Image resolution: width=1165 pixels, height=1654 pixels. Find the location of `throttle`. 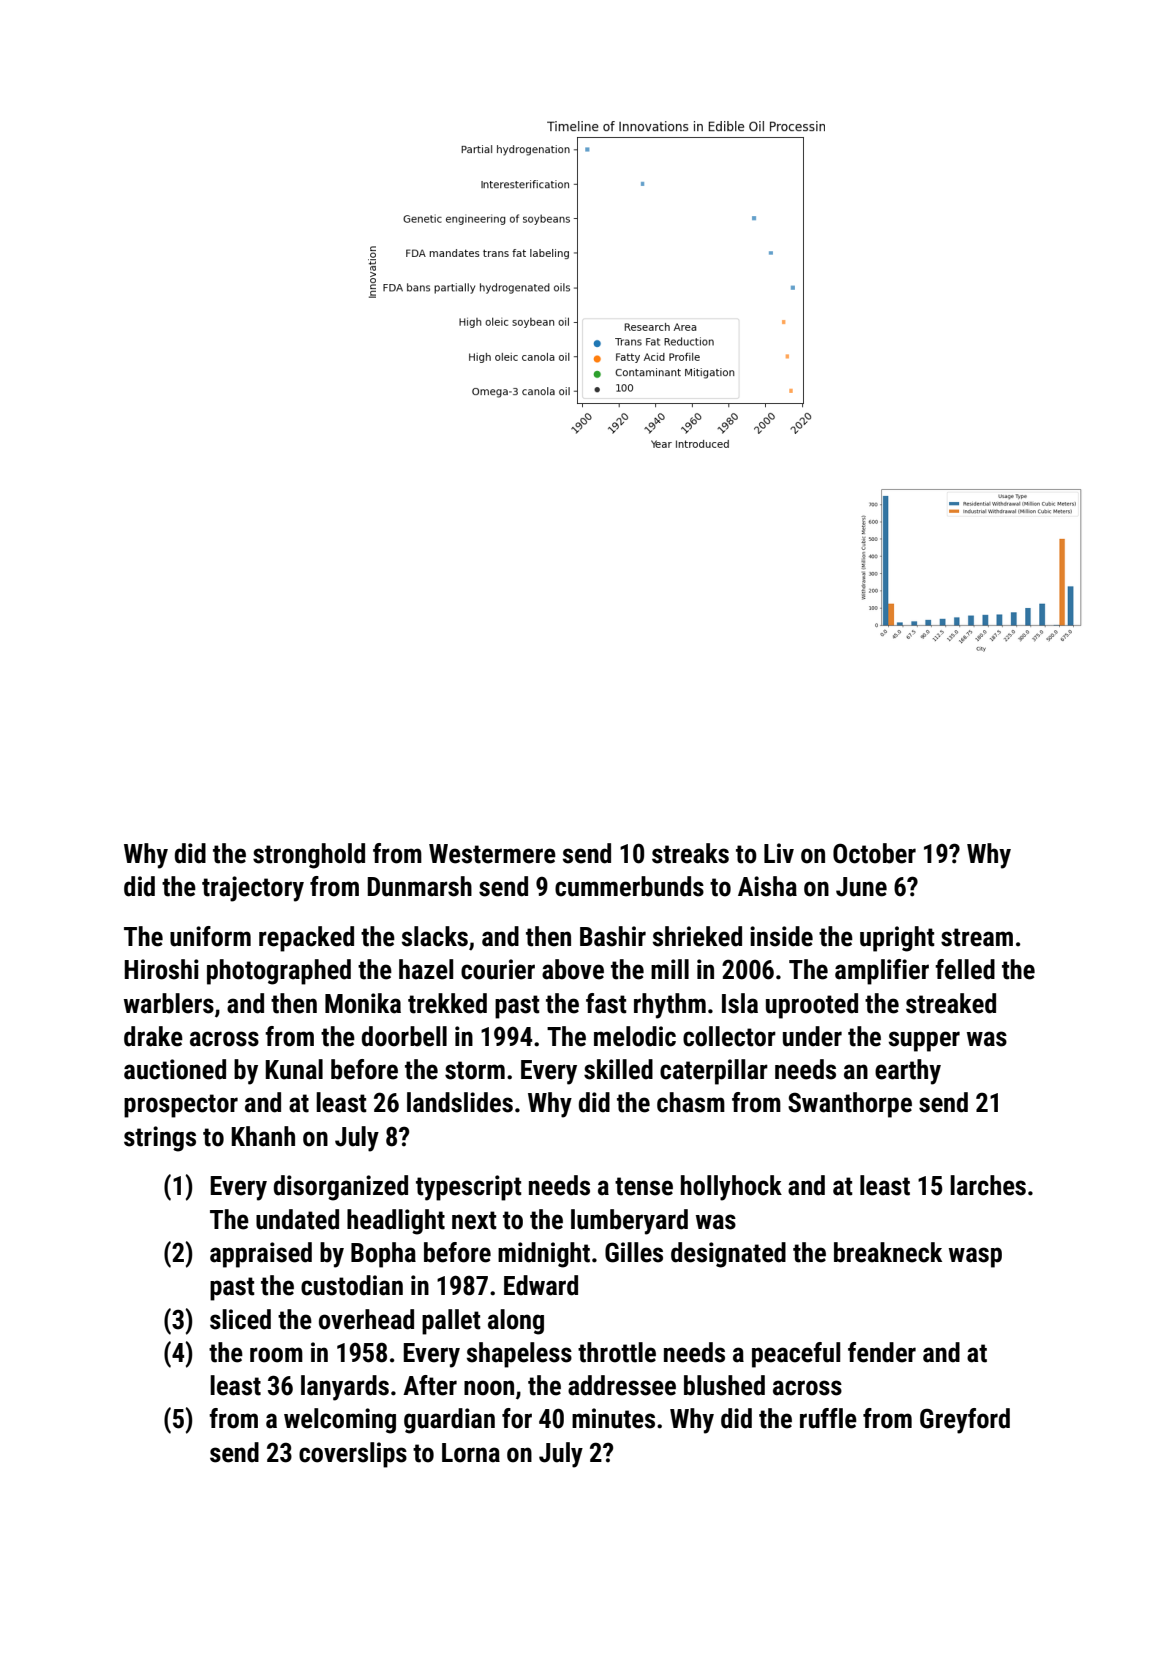

throttle is located at coordinates (617, 1352).
